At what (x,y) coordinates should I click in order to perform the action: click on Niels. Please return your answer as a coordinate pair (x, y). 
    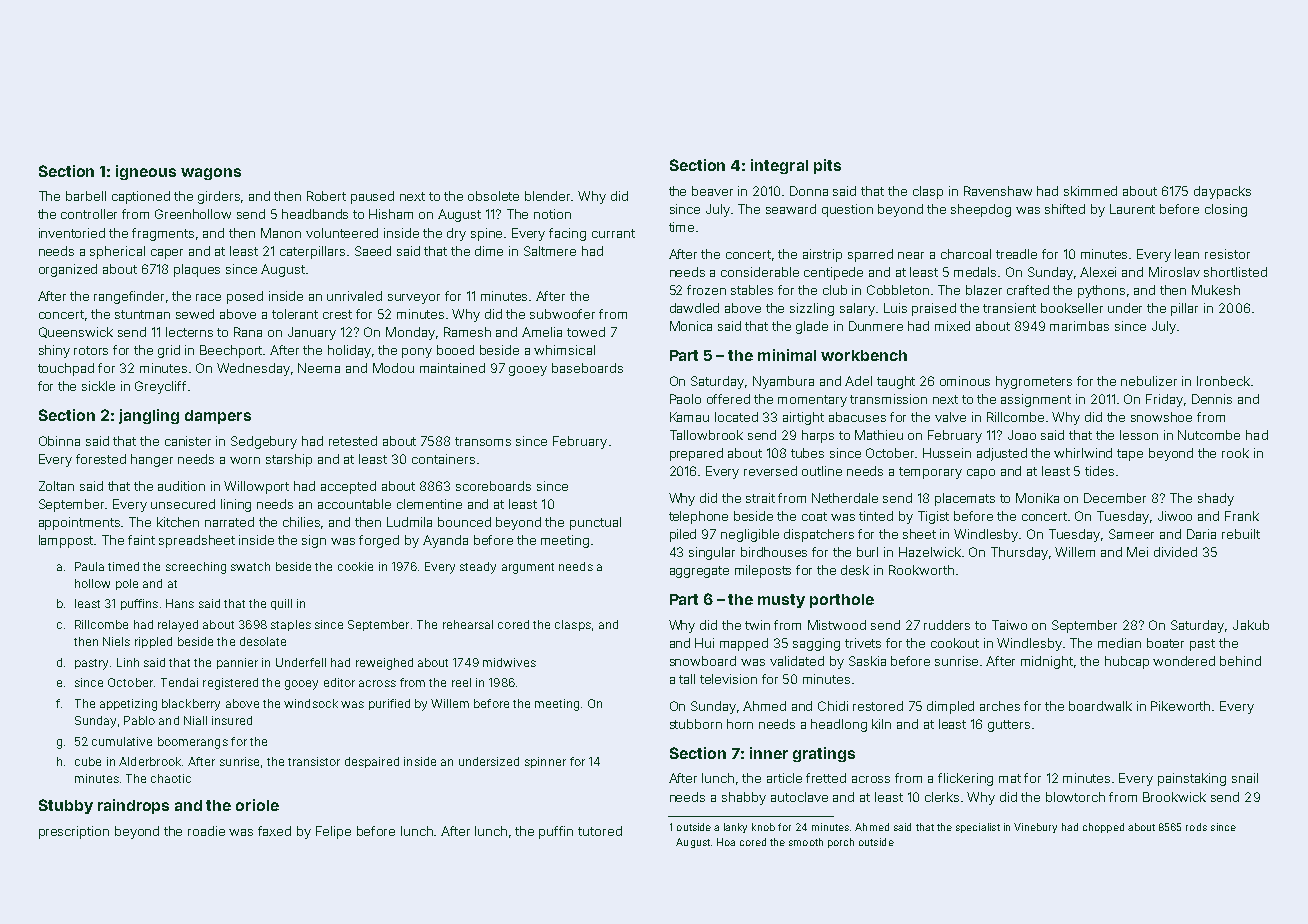
    Looking at the image, I should click on (116, 641).
